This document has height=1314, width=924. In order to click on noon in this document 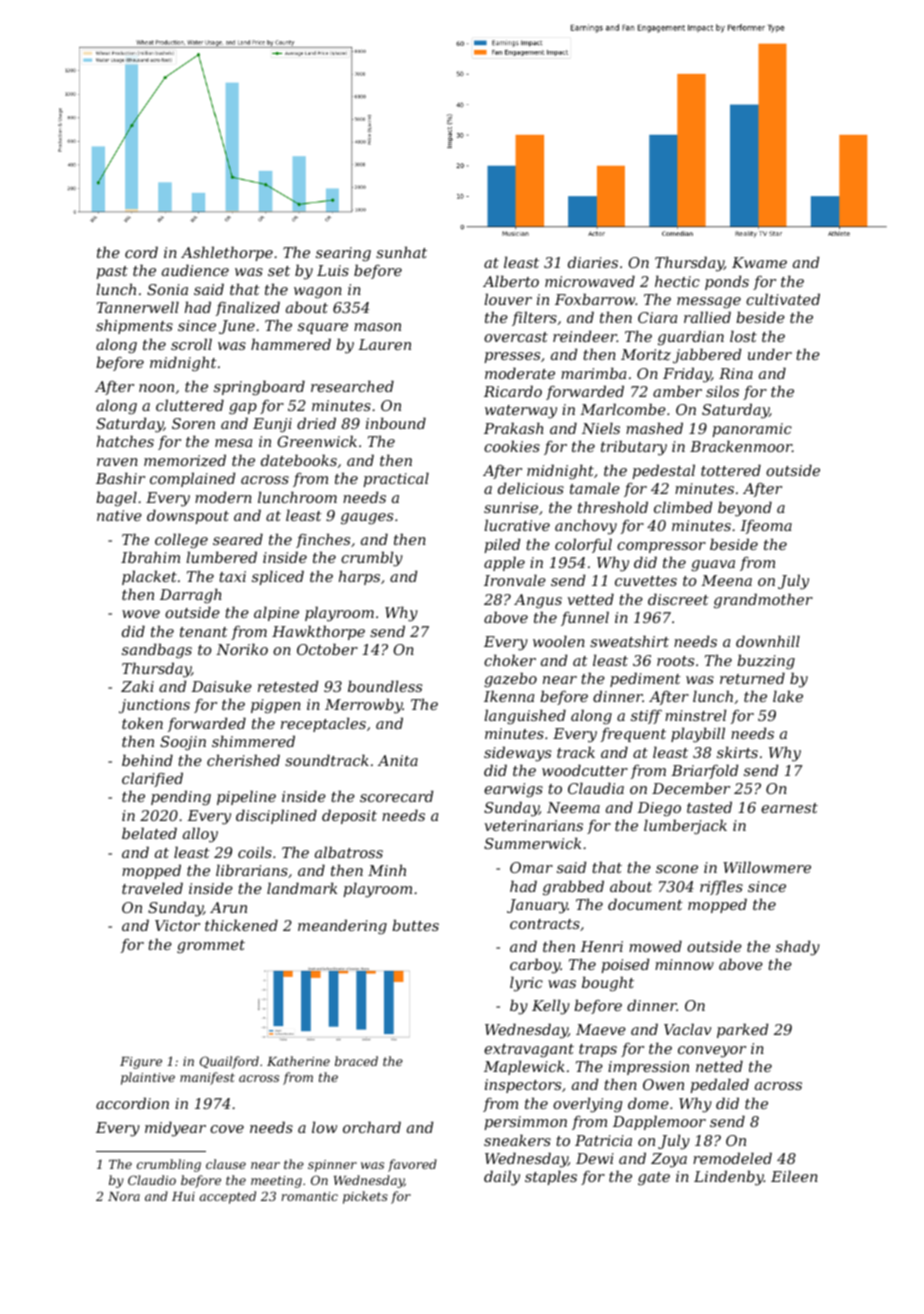, I will do `click(156, 388)`.
